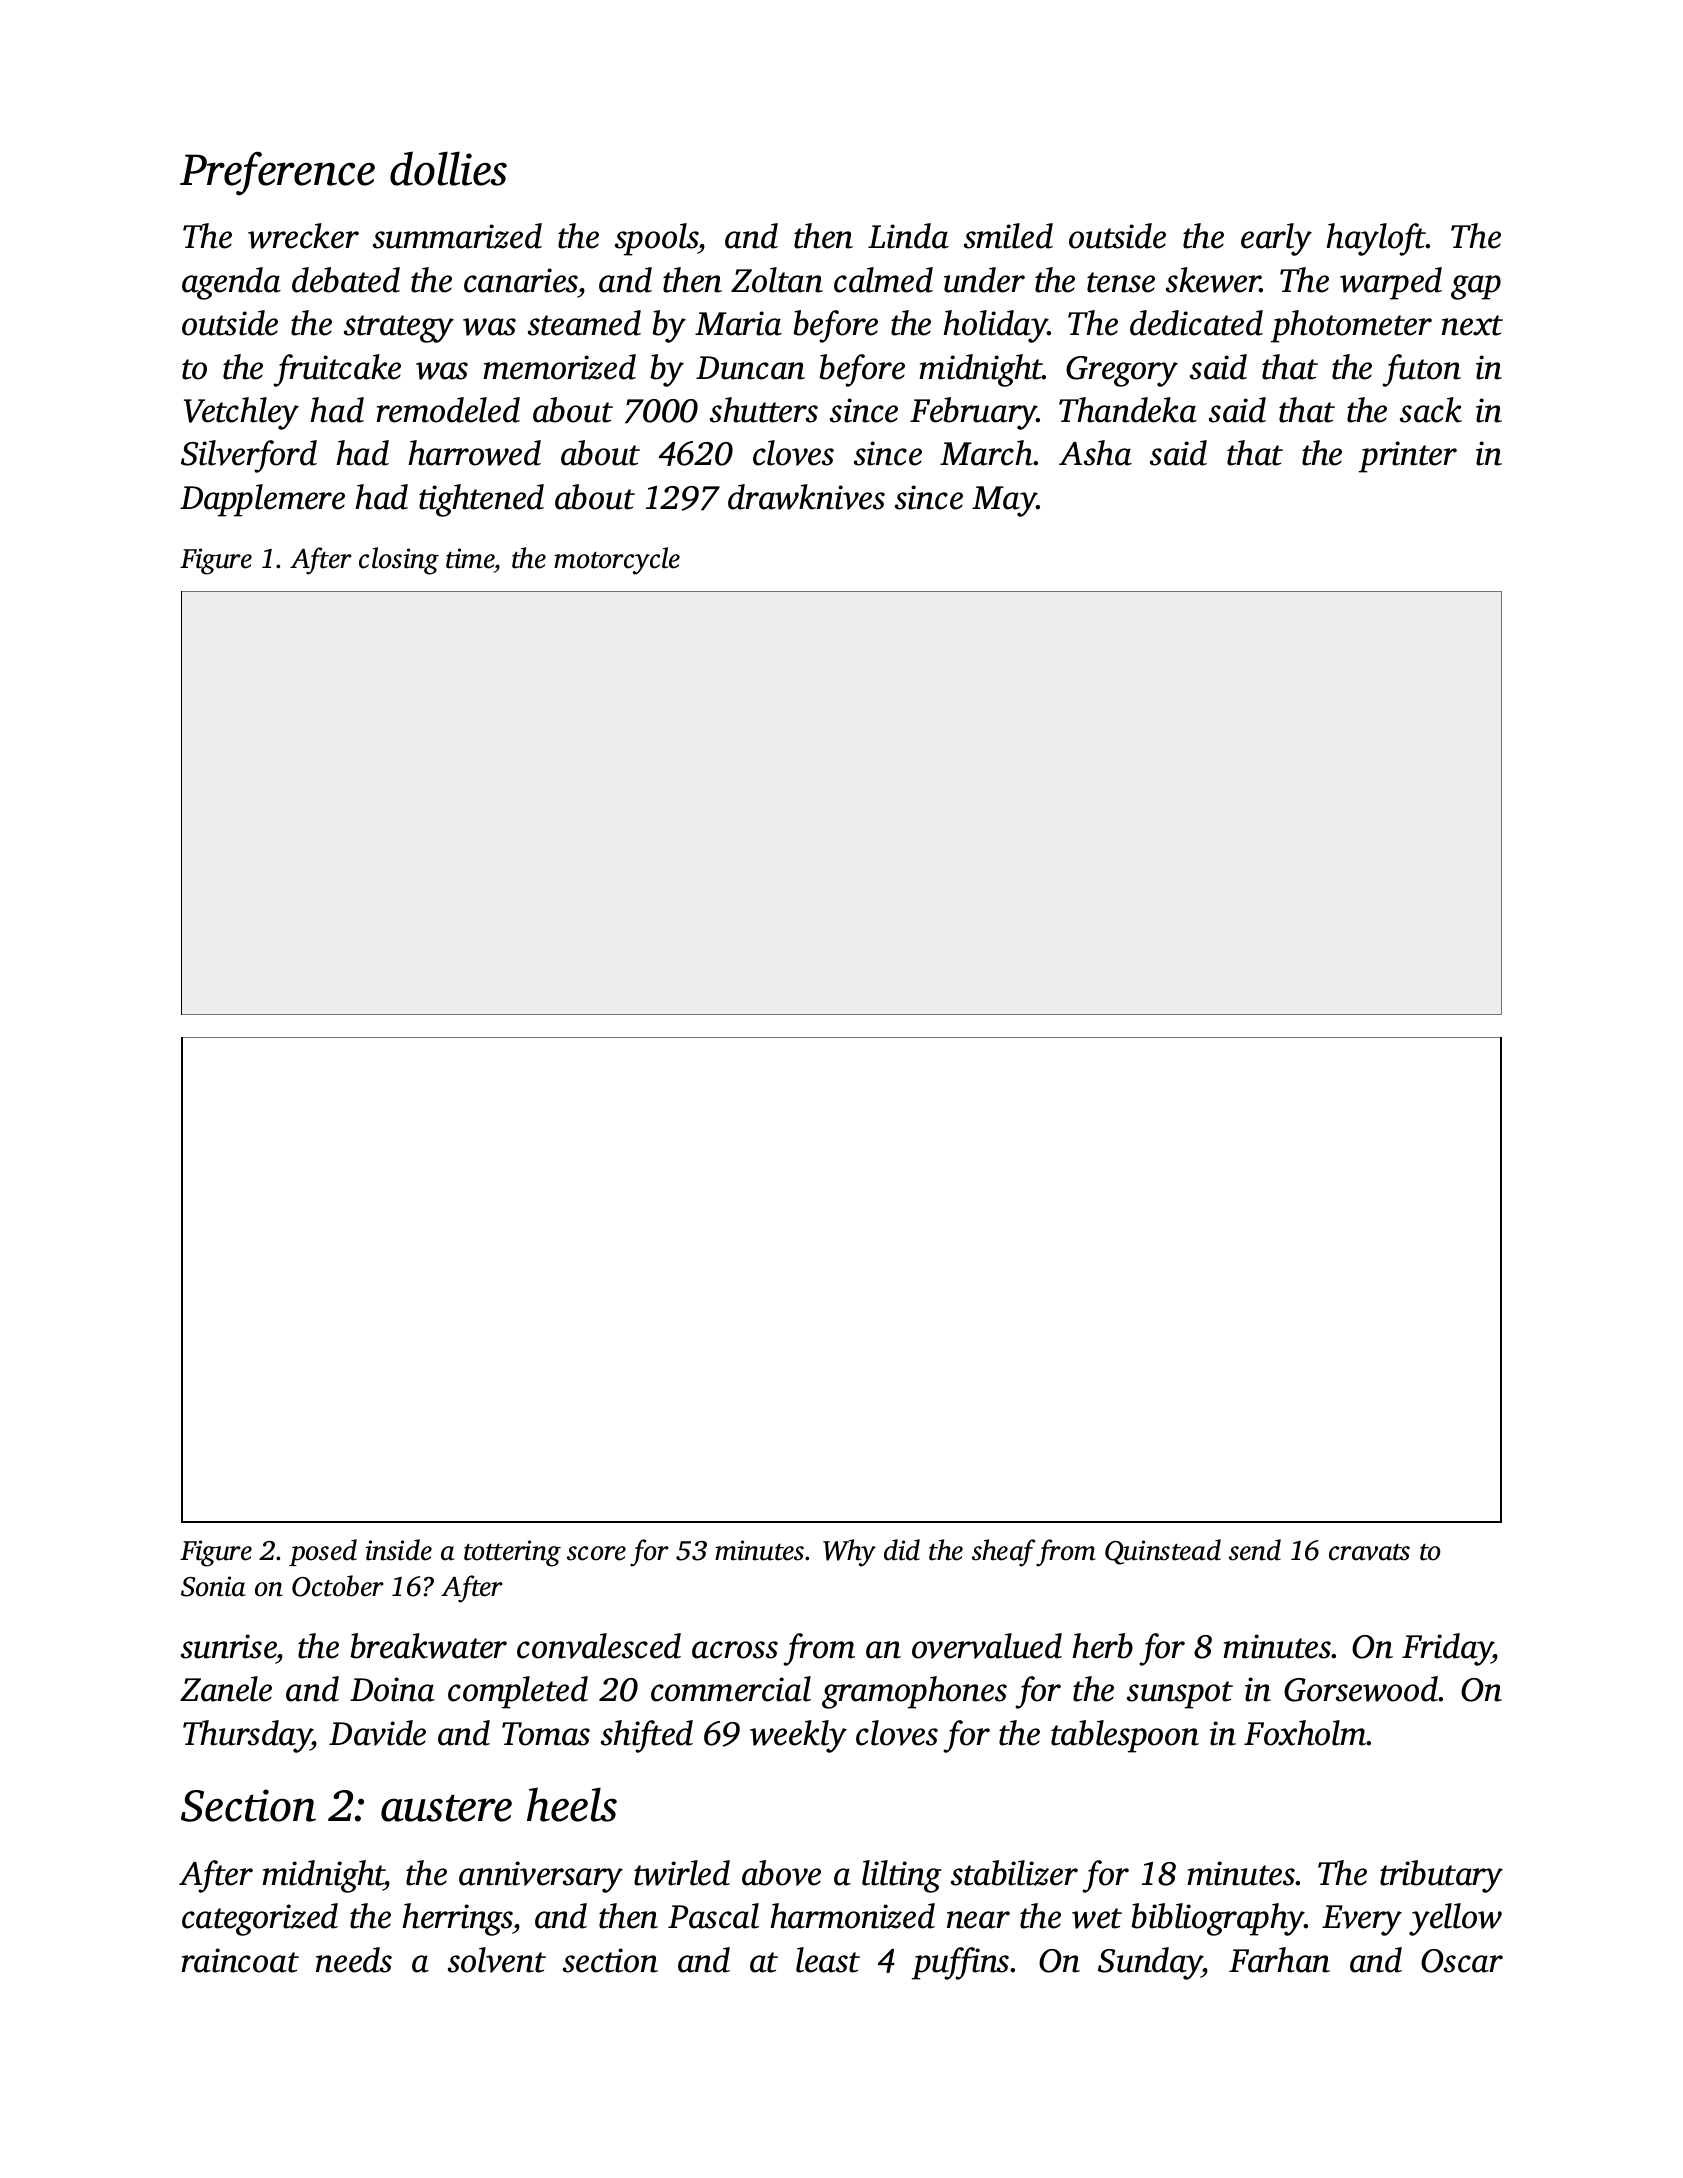 The image size is (1683, 2178). What do you see at coordinates (1213, 280) in the screenshot?
I see `skewer` at bounding box center [1213, 280].
